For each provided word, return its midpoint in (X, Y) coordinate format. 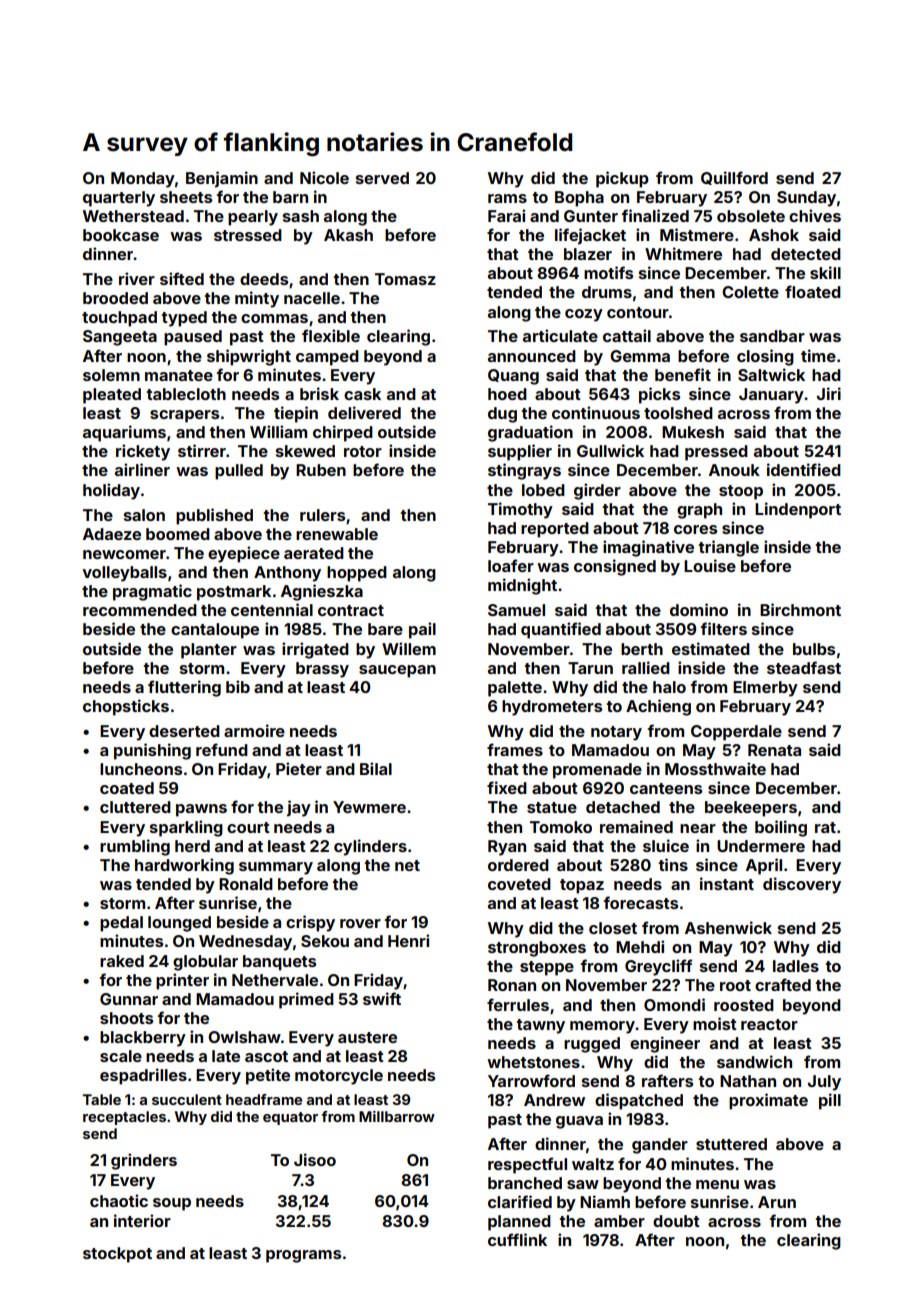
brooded (115, 298)
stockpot (117, 1255)
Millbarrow (397, 1116)
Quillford (734, 178)
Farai (506, 215)
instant (727, 883)
